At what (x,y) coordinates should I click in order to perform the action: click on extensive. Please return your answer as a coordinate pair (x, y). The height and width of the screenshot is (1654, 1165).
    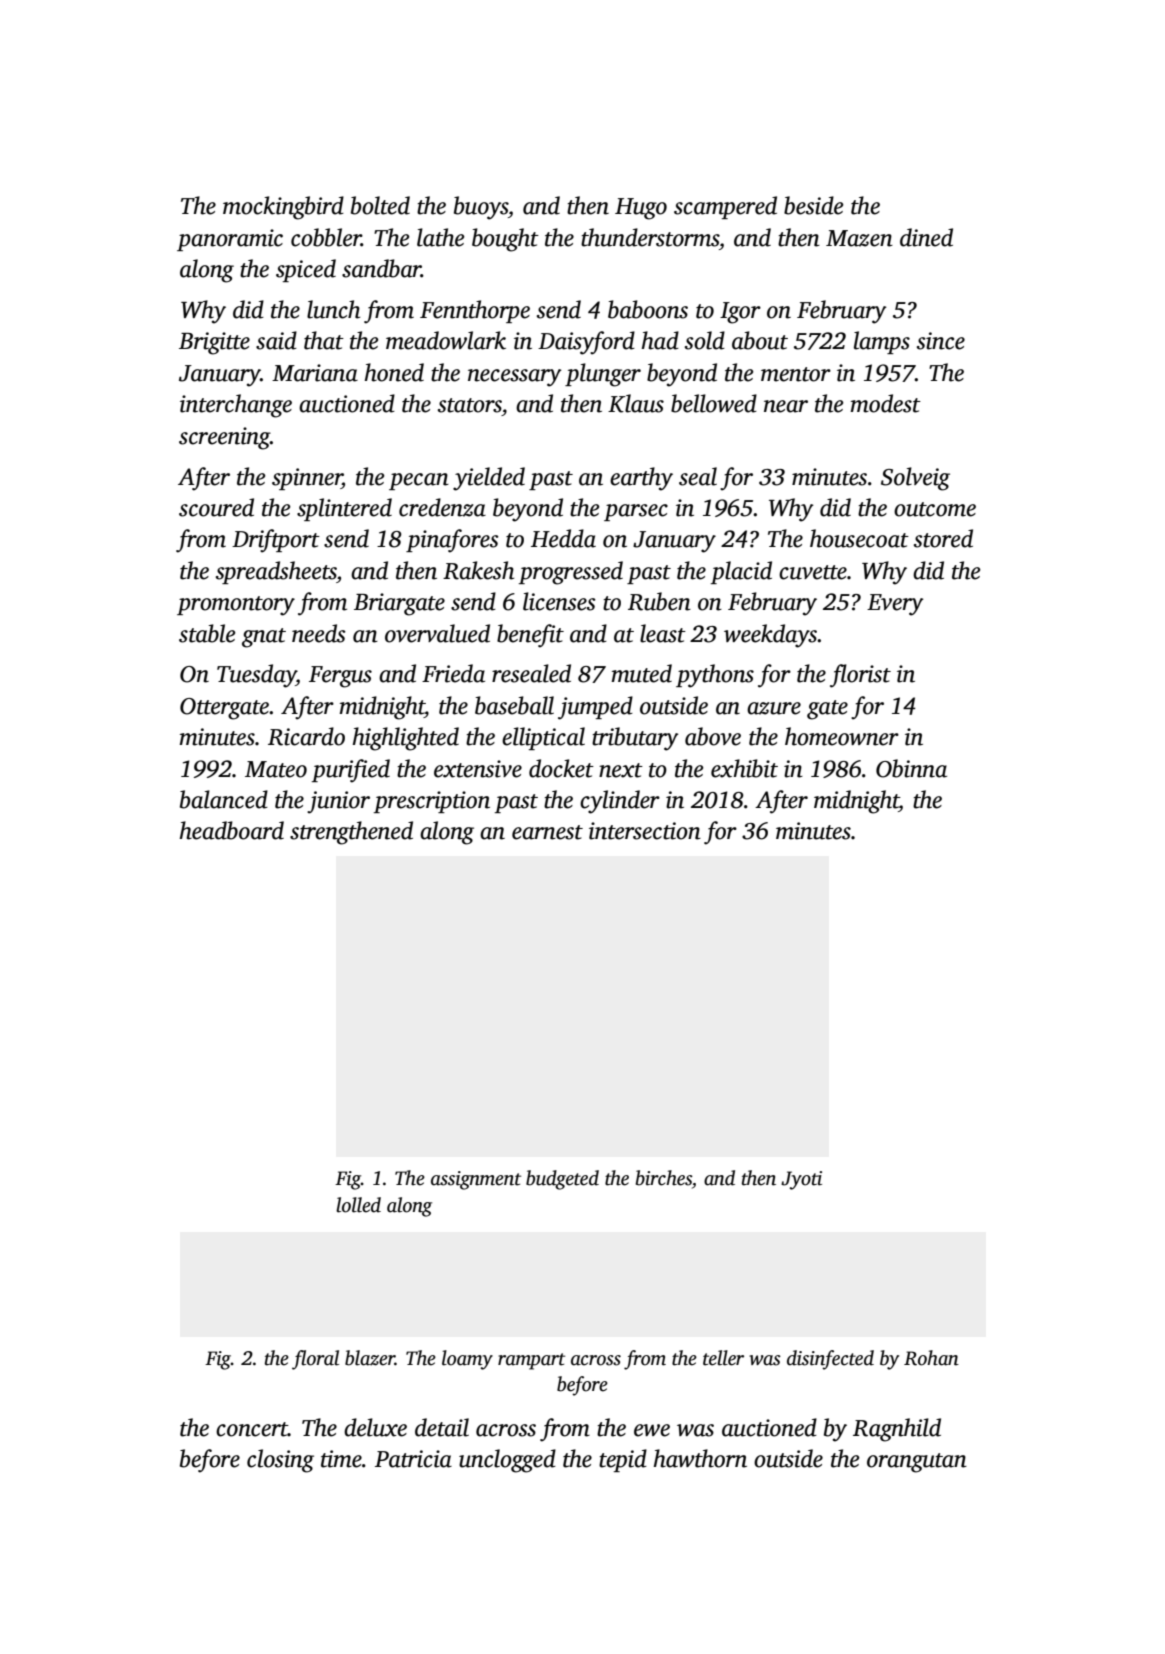
    Looking at the image, I should click on (478, 769).
